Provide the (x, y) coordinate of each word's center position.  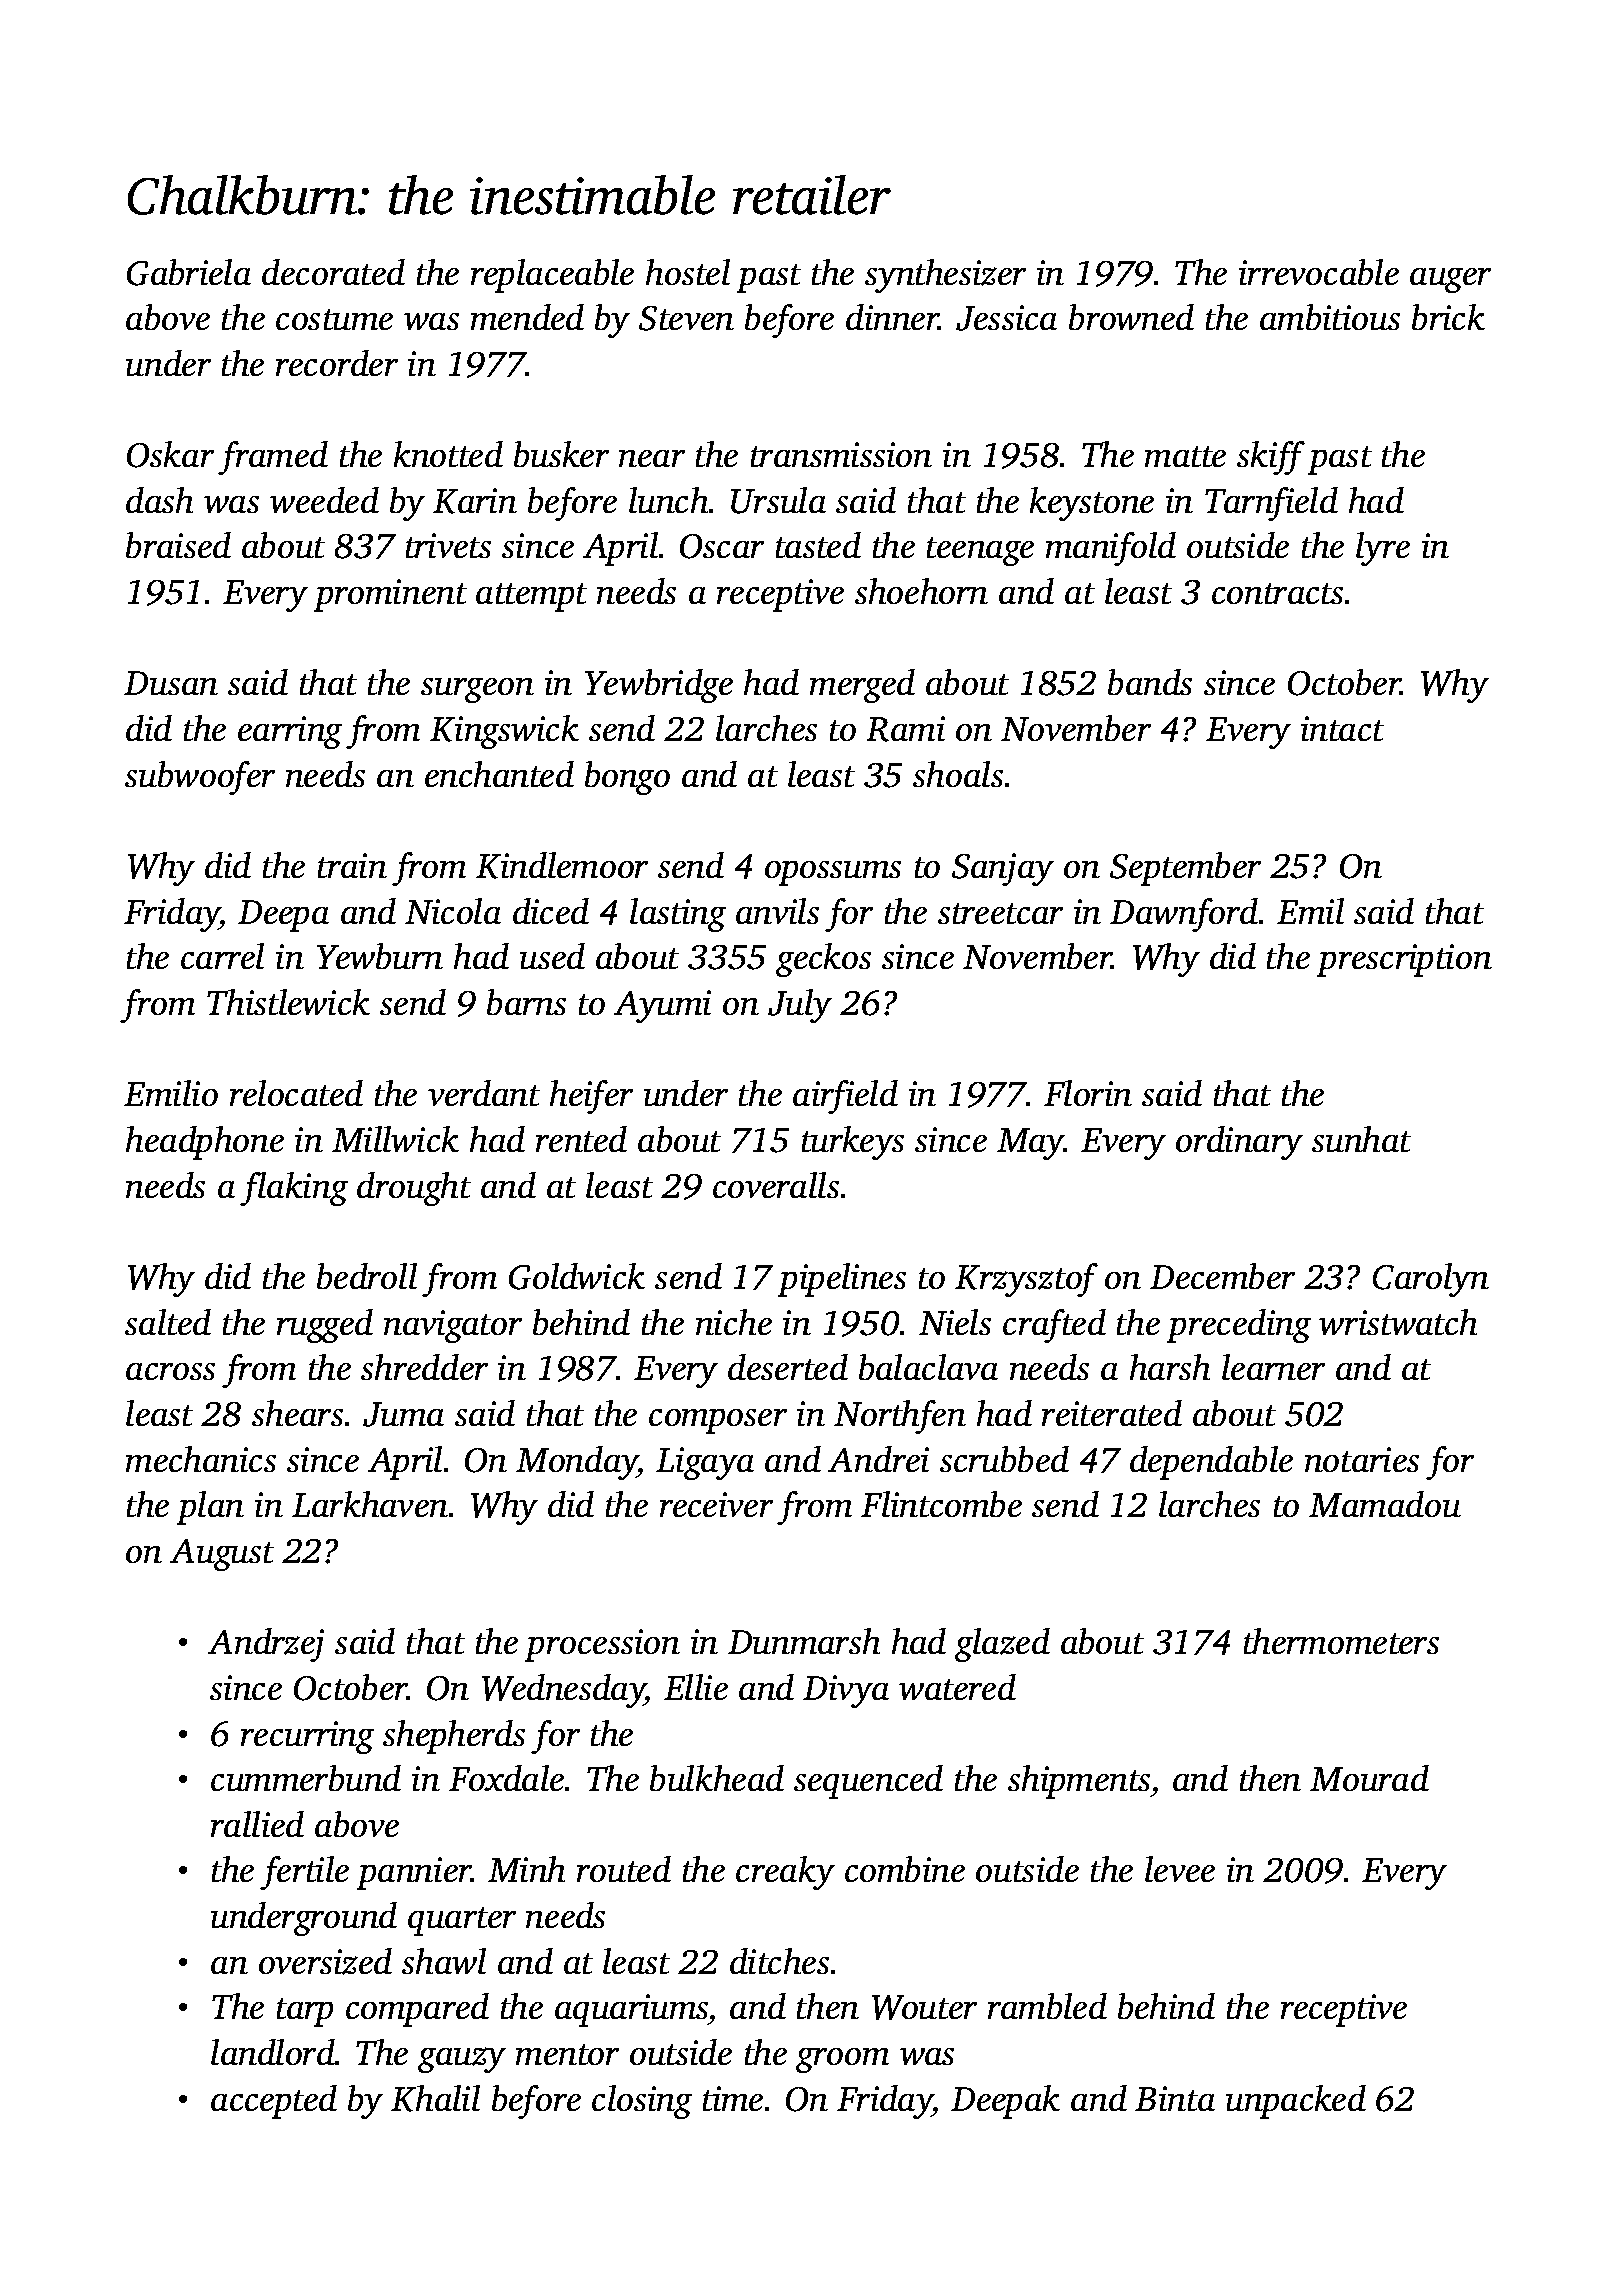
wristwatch (1398, 1322)
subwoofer (200, 778)
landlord (273, 2052)
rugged (325, 1326)
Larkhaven (370, 1504)
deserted (788, 1367)
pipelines (842, 1280)
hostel (688, 272)
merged (862, 686)
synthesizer (945, 276)
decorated (333, 272)
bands (1150, 682)
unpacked (1296, 2102)
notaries (1362, 1459)
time (733, 2098)
